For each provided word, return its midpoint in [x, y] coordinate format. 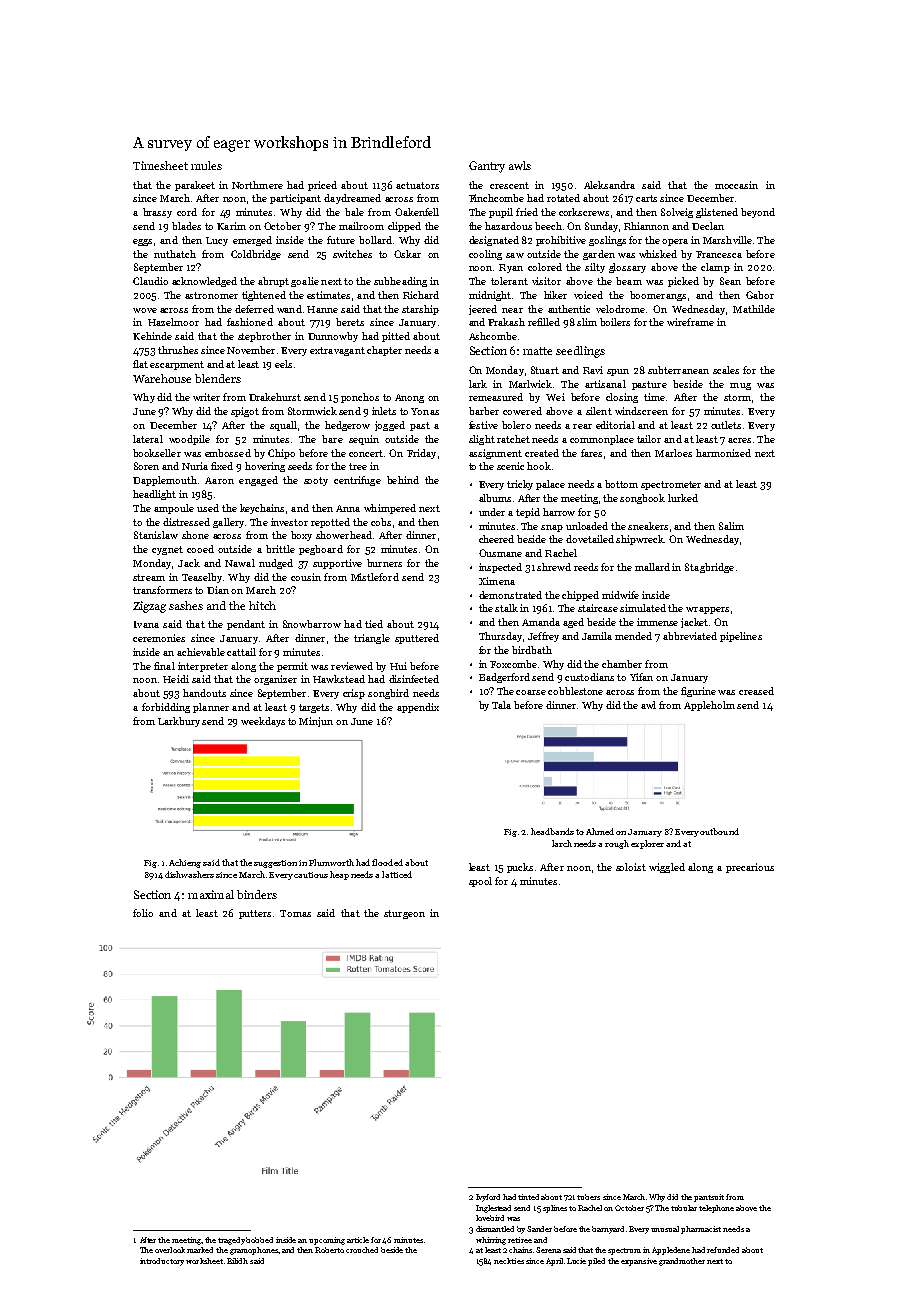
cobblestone [575, 691]
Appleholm [709, 706]
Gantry [487, 167]
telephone [716, 1209]
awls [520, 165]
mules [206, 165]
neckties [509, 1261]
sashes [186, 605]
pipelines [741, 637]
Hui [398, 666]
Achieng [185, 863]
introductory [162, 1262]
